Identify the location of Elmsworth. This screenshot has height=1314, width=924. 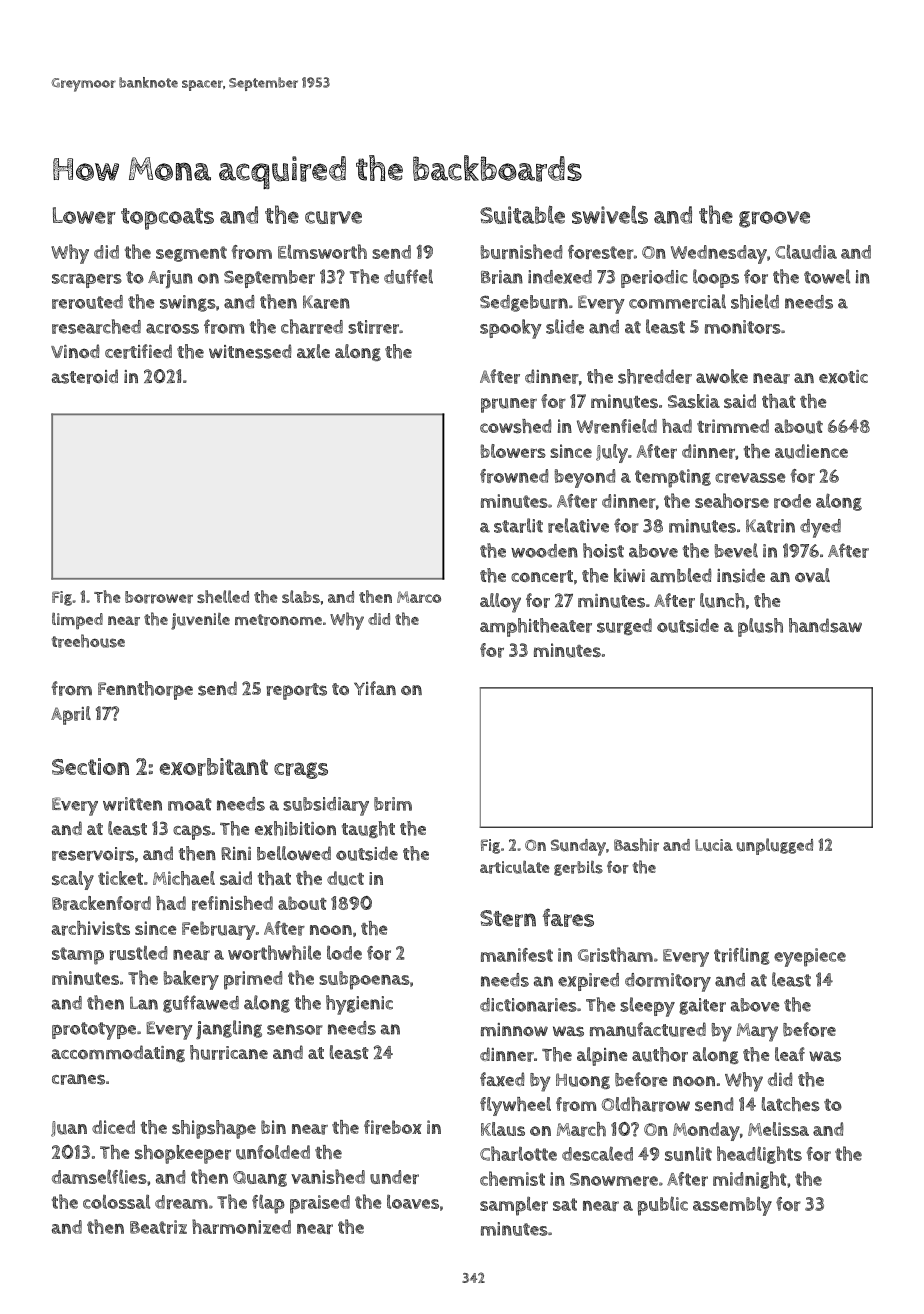
(322, 251).
